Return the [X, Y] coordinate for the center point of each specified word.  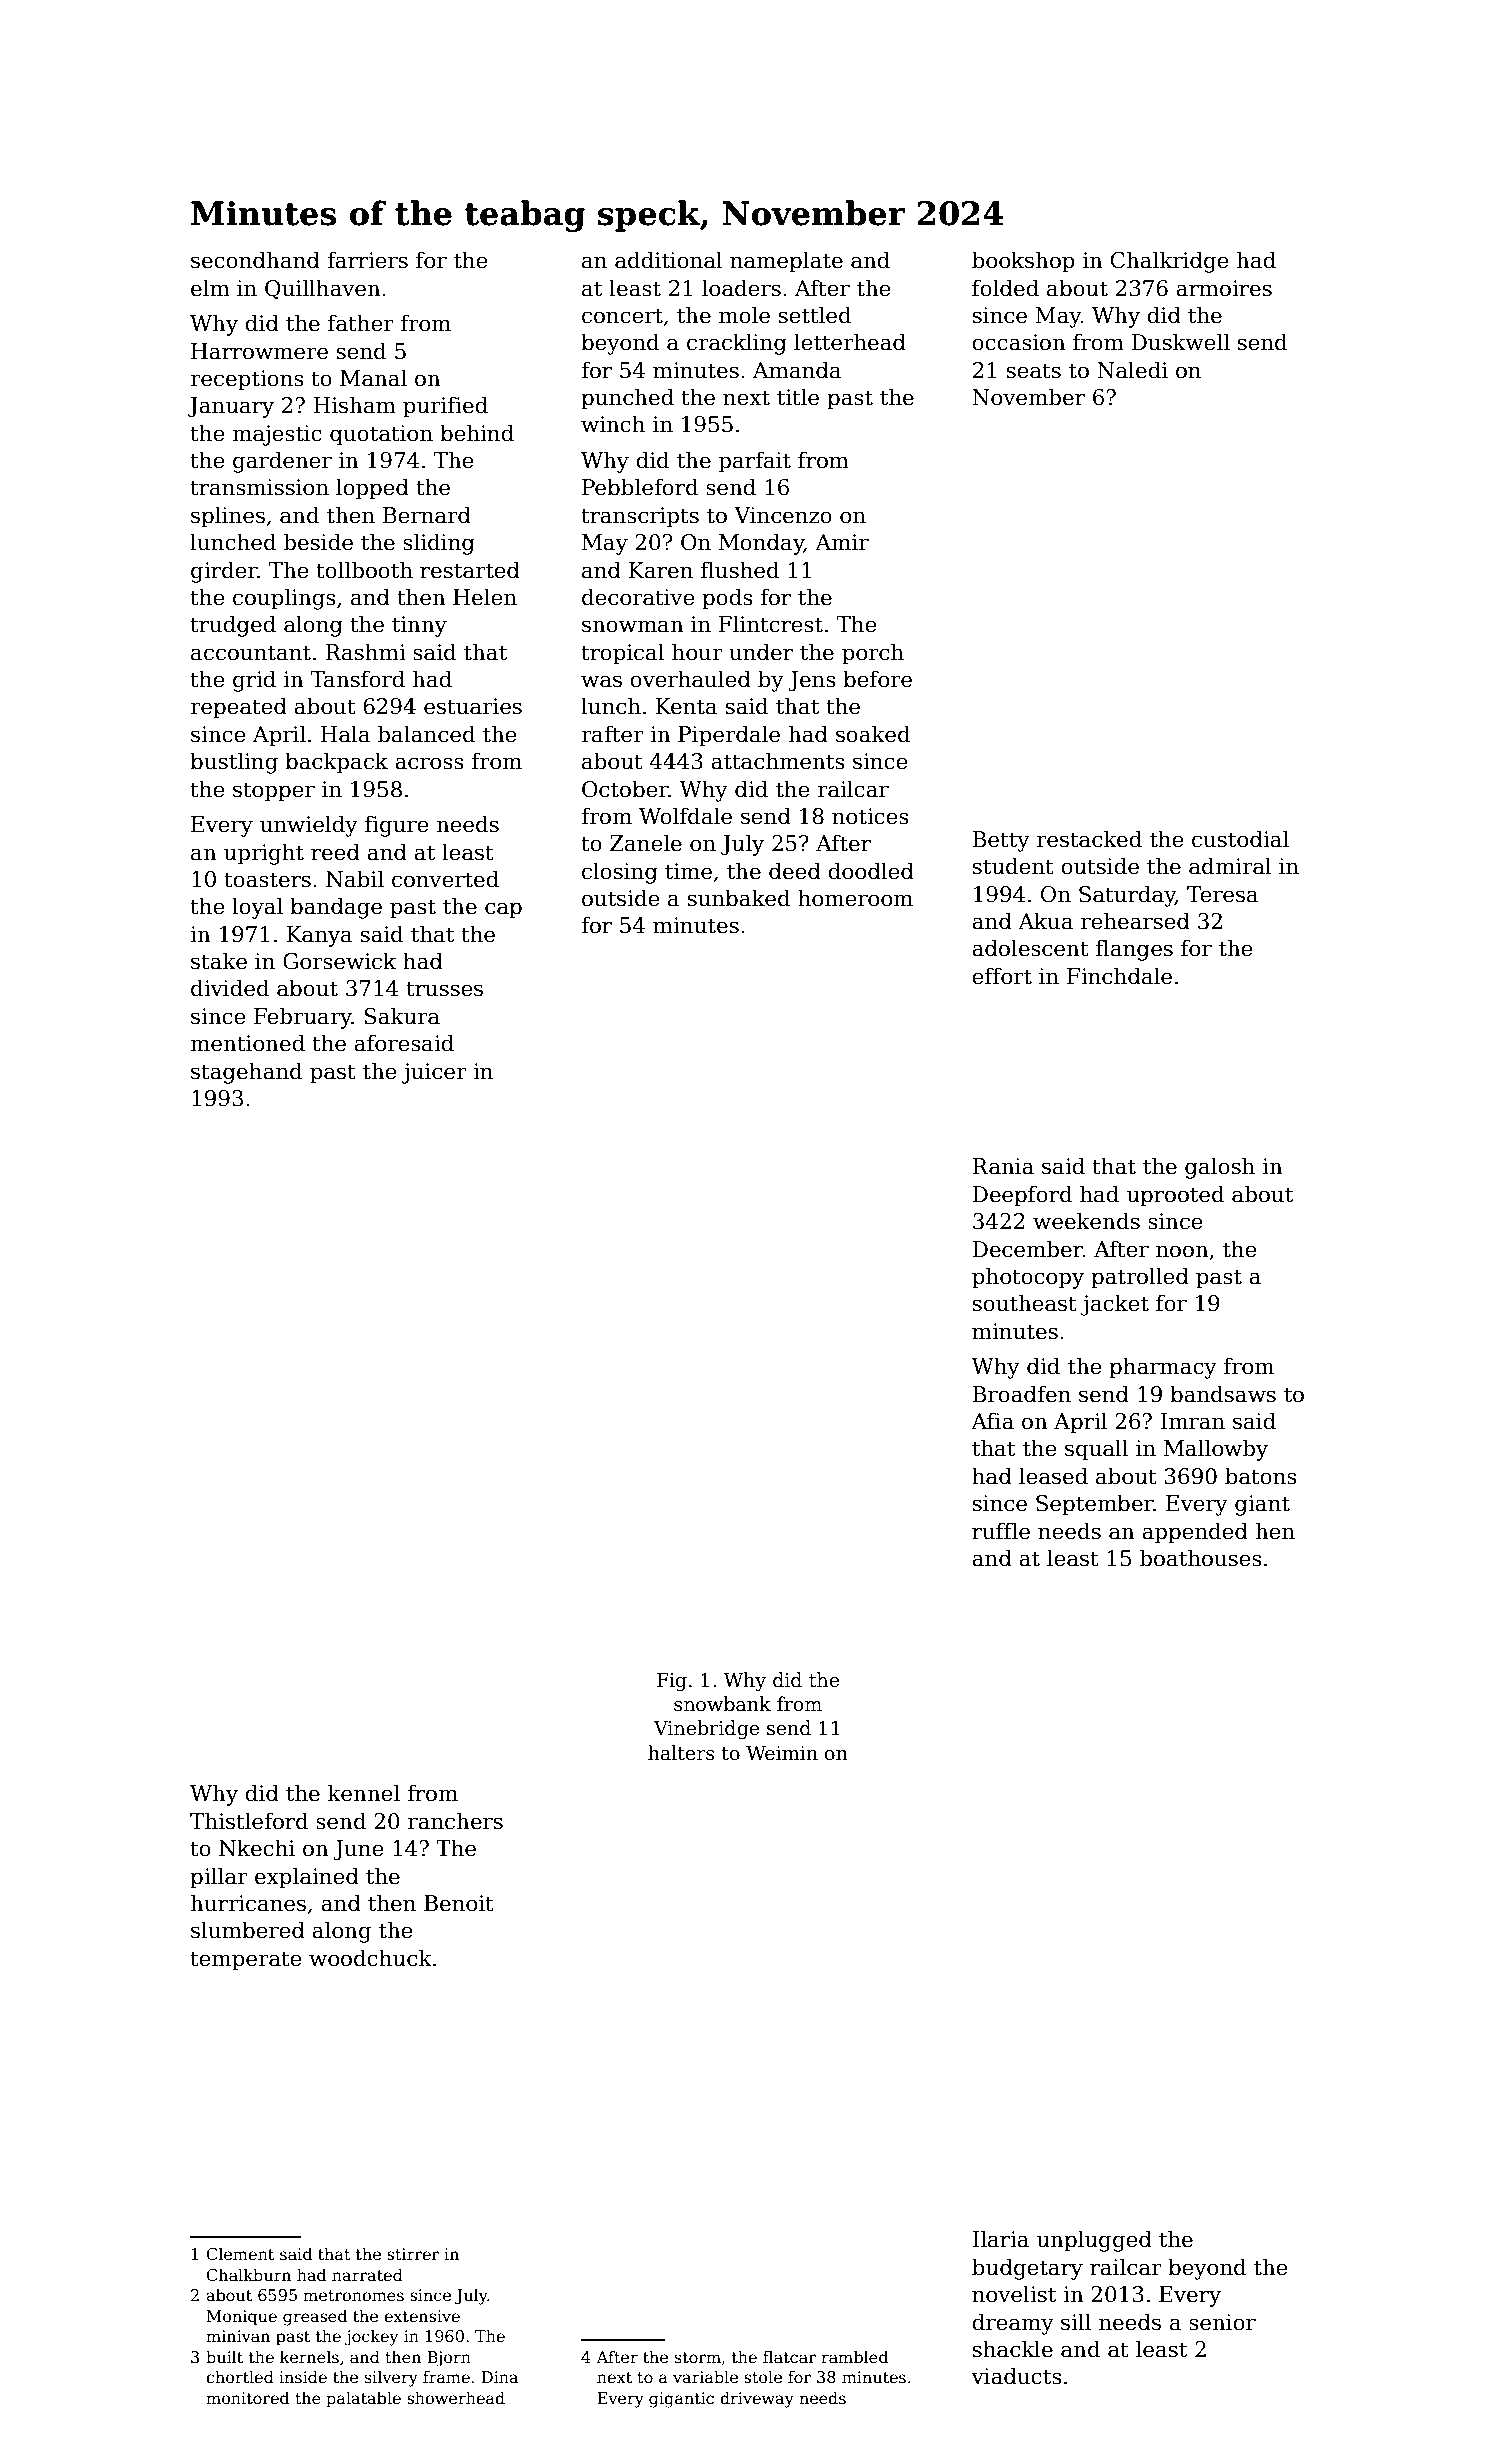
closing [620, 873]
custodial [1240, 839]
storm [698, 2358]
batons [1261, 1476]
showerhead [456, 2397]
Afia [992, 1421]
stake [219, 961]
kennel [364, 1793]
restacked [1089, 839]
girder [224, 572]
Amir [842, 542]
